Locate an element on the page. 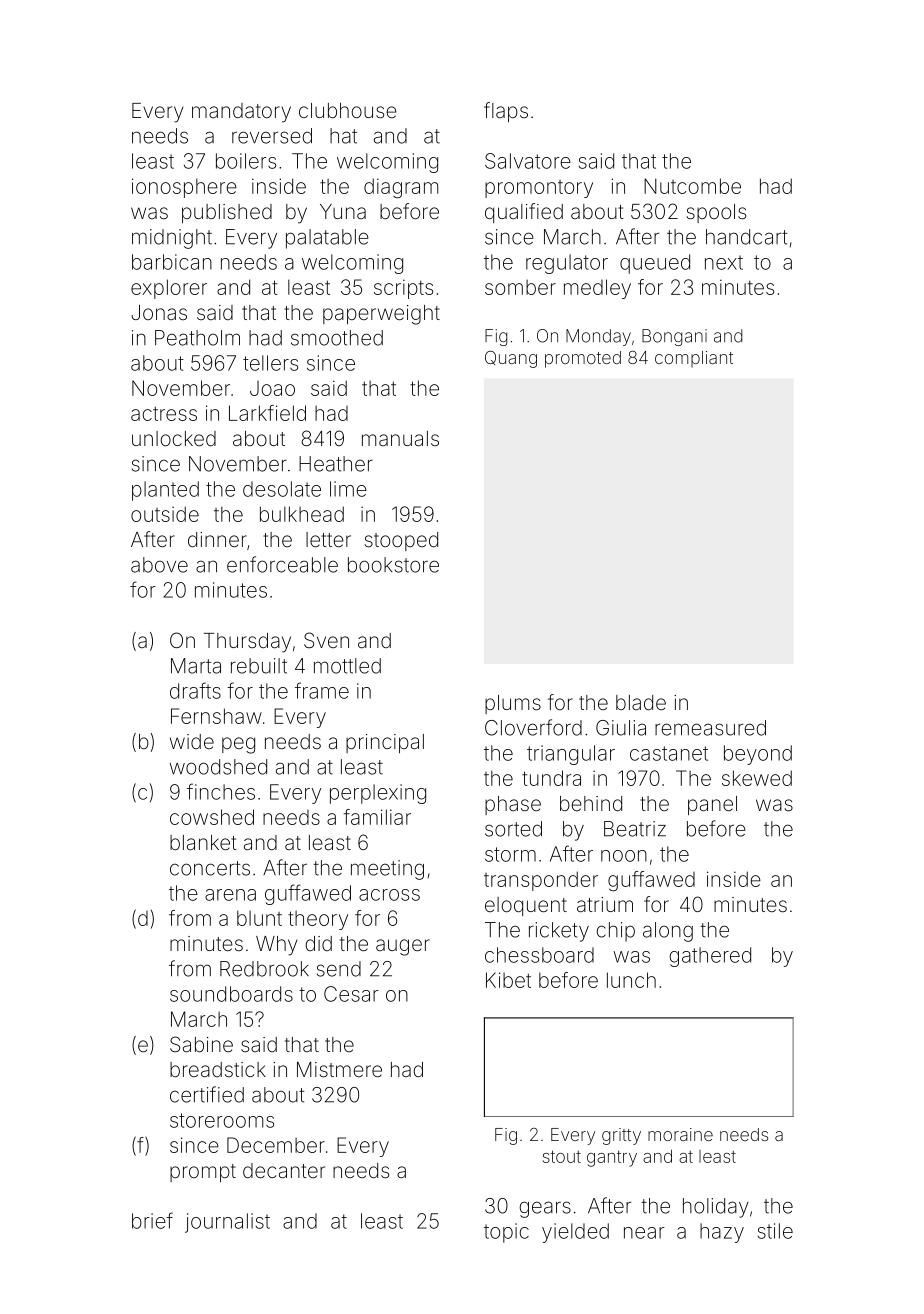 This image has height=1314, width=924. arena is located at coordinates (230, 895).
